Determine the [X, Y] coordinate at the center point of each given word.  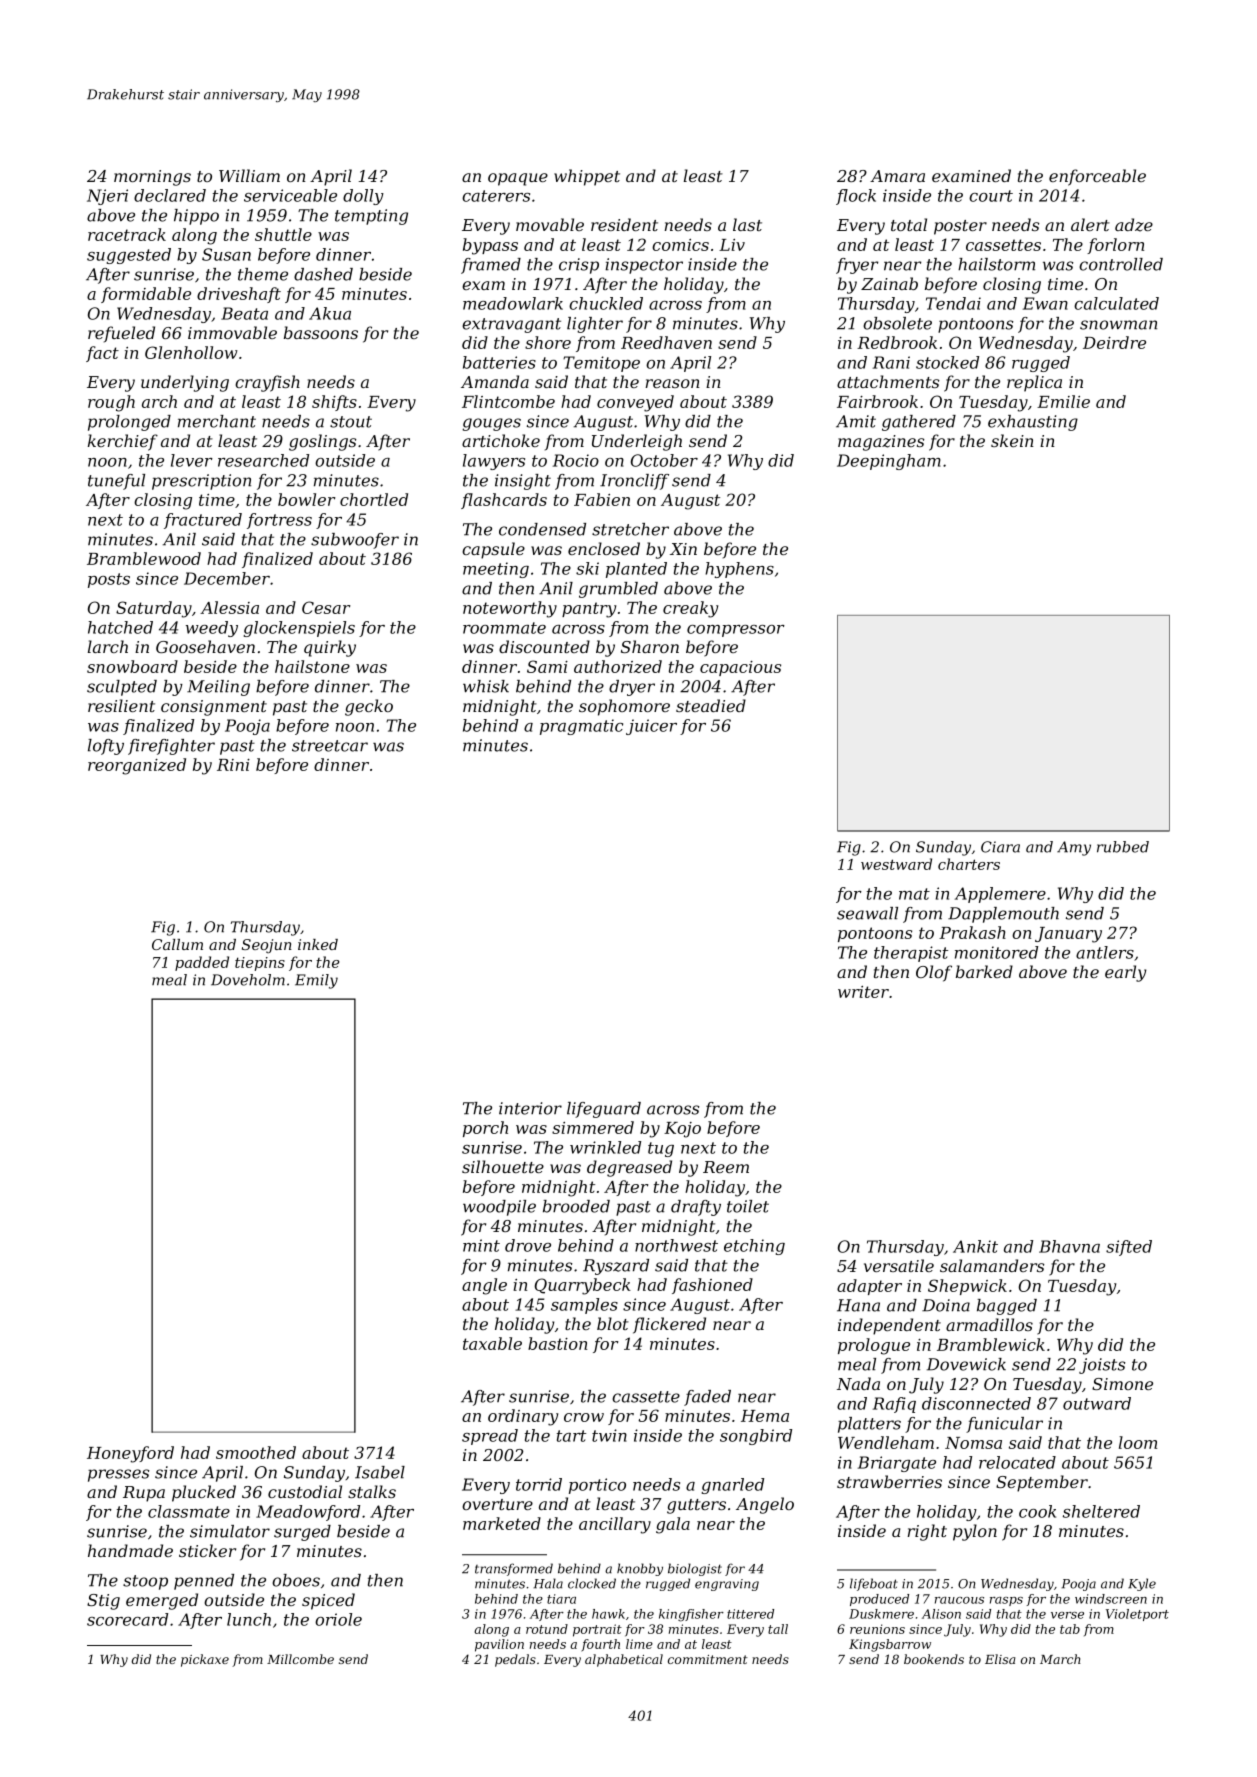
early [1125, 973]
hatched [120, 627]
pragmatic [581, 727]
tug [661, 1149]
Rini [233, 765]
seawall [867, 913]
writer [863, 992]
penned [204, 1582]
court [991, 196]
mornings [152, 178]
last [747, 224]
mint [481, 1245]
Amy [1074, 848]
